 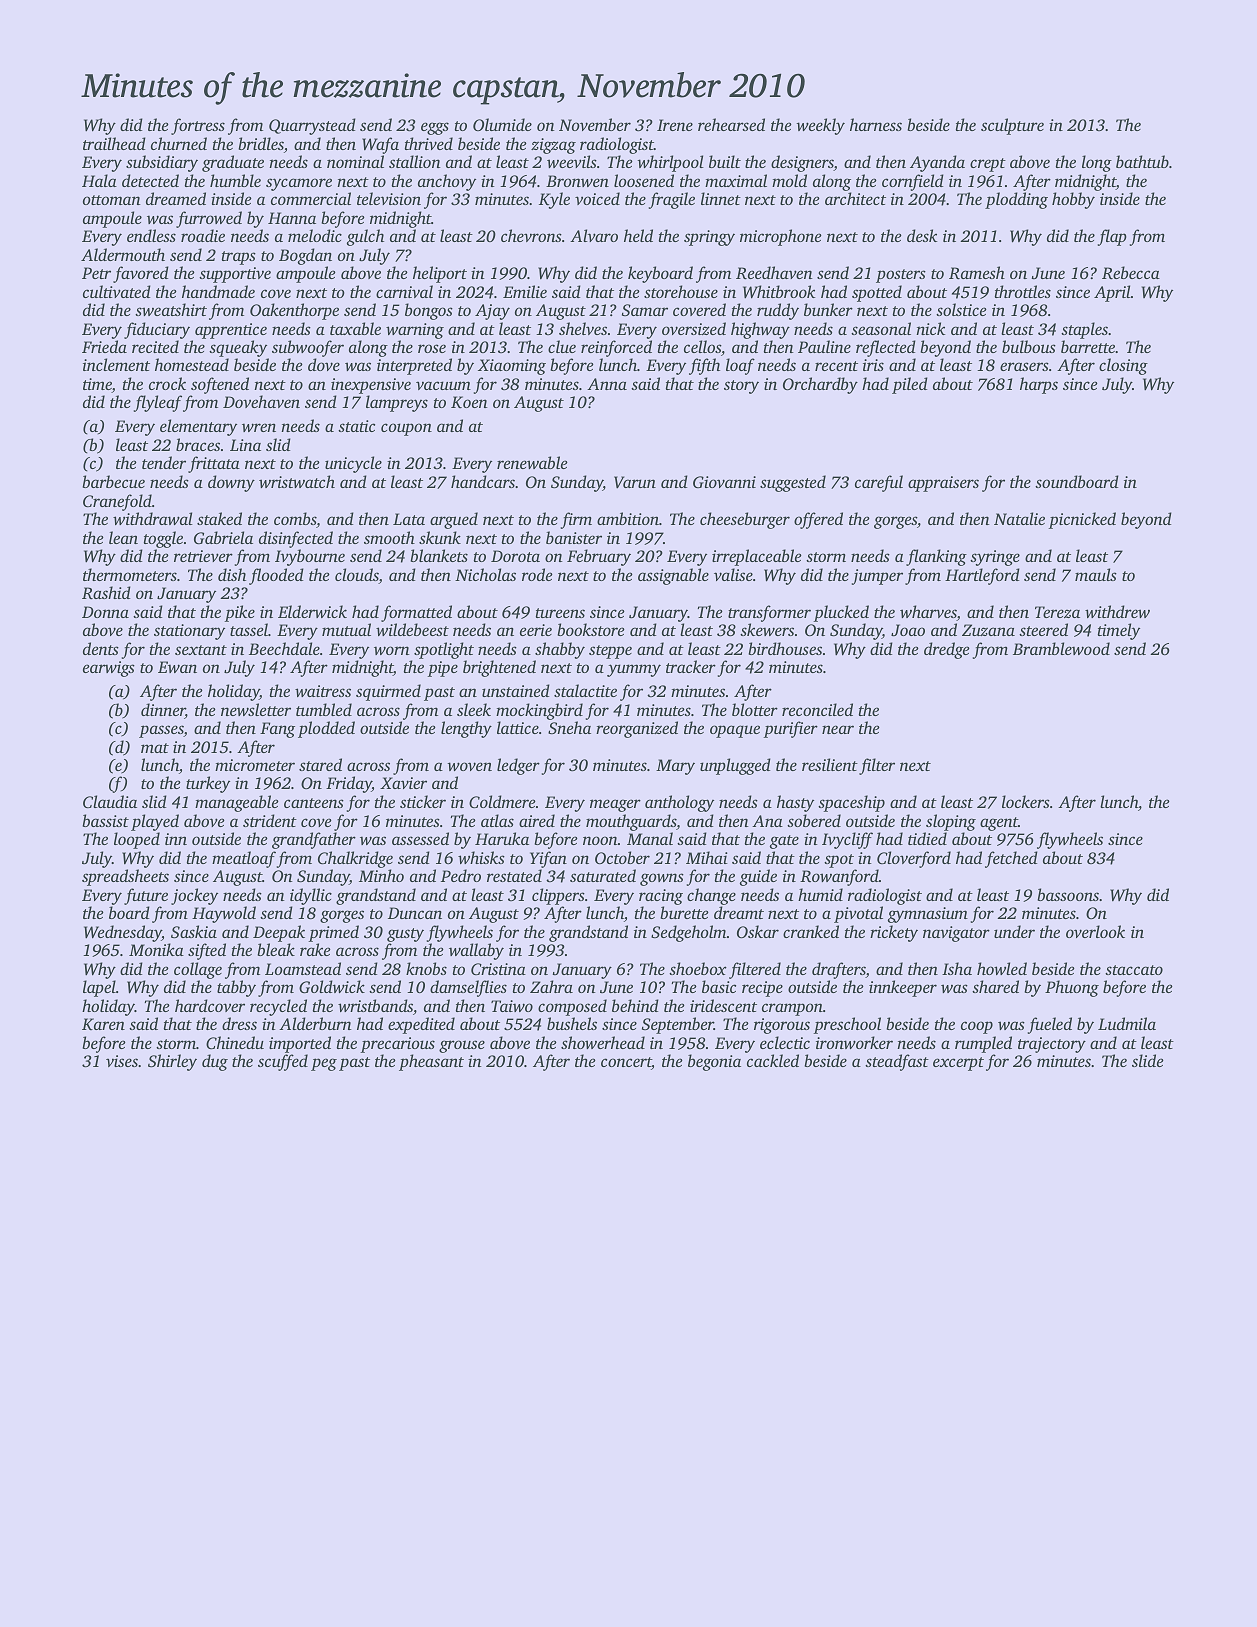 I want to click on flap, so click(x=1112, y=237).
